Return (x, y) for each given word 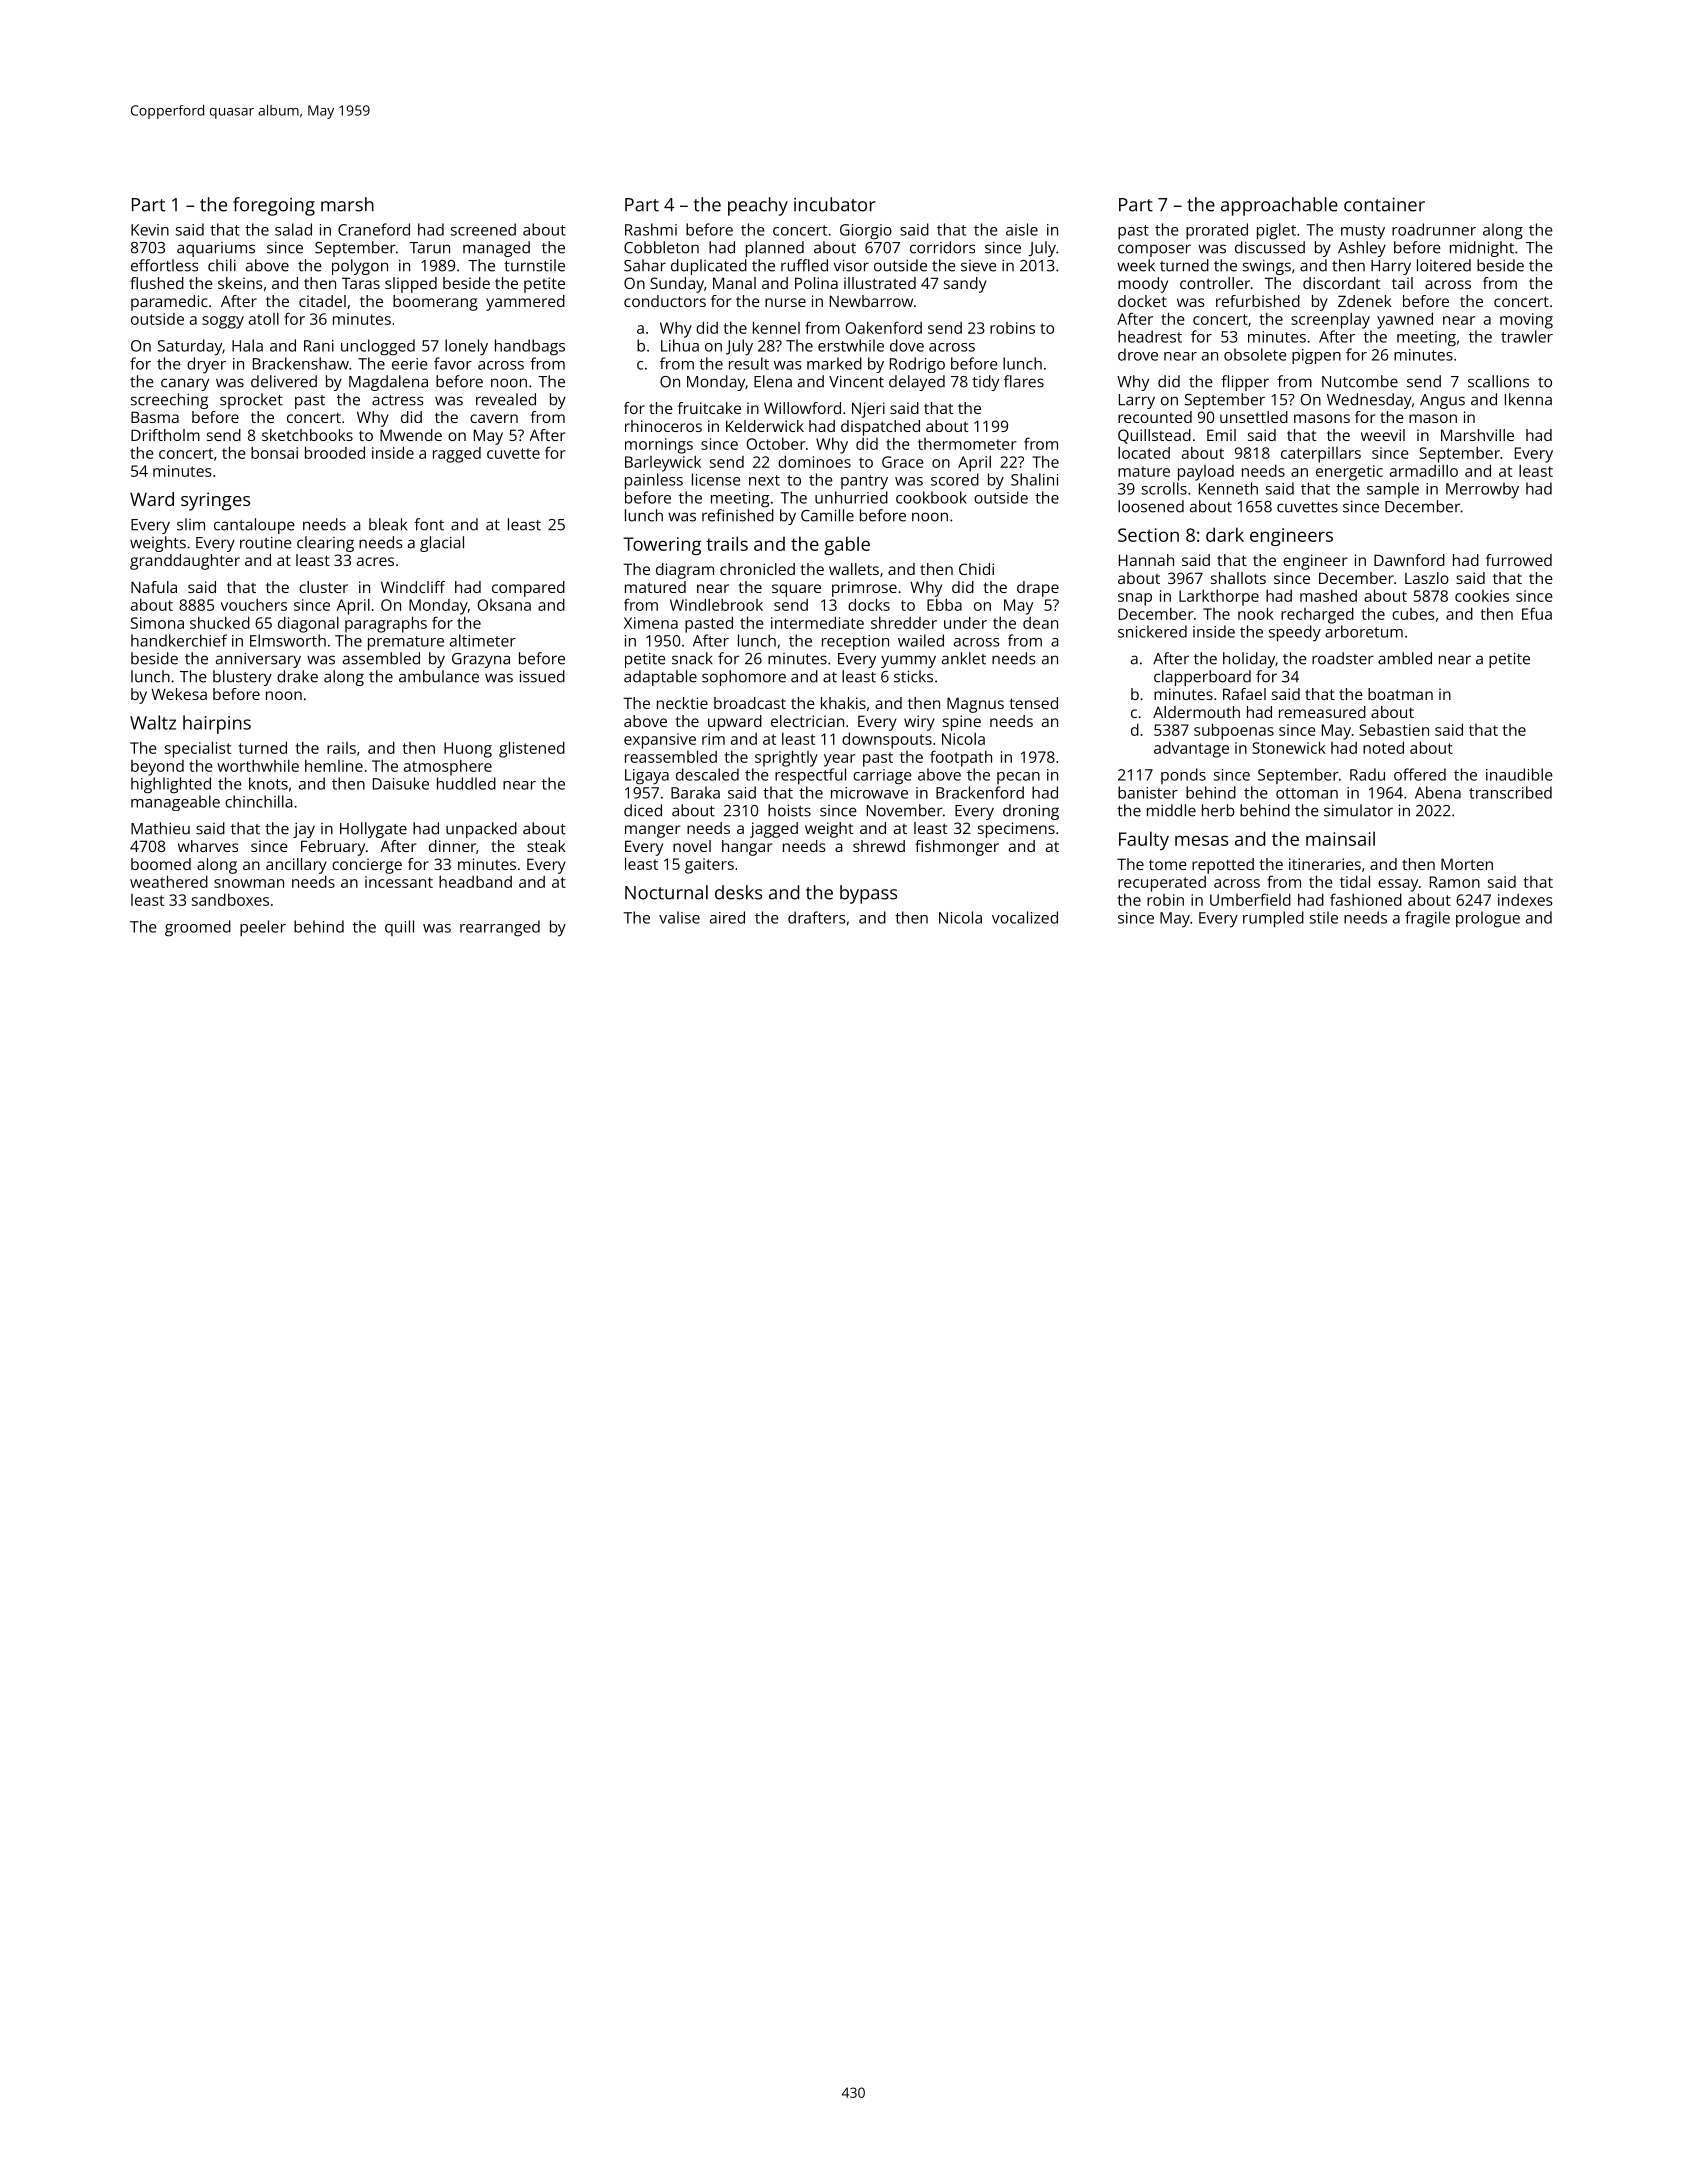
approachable (1279, 206)
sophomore (744, 678)
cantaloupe (254, 526)
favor (453, 363)
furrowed (1519, 560)
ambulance (439, 676)
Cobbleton (661, 247)
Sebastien (1394, 730)
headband (475, 882)
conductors (665, 301)
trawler (1527, 336)
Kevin (150, 230)
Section (1148, 535)
